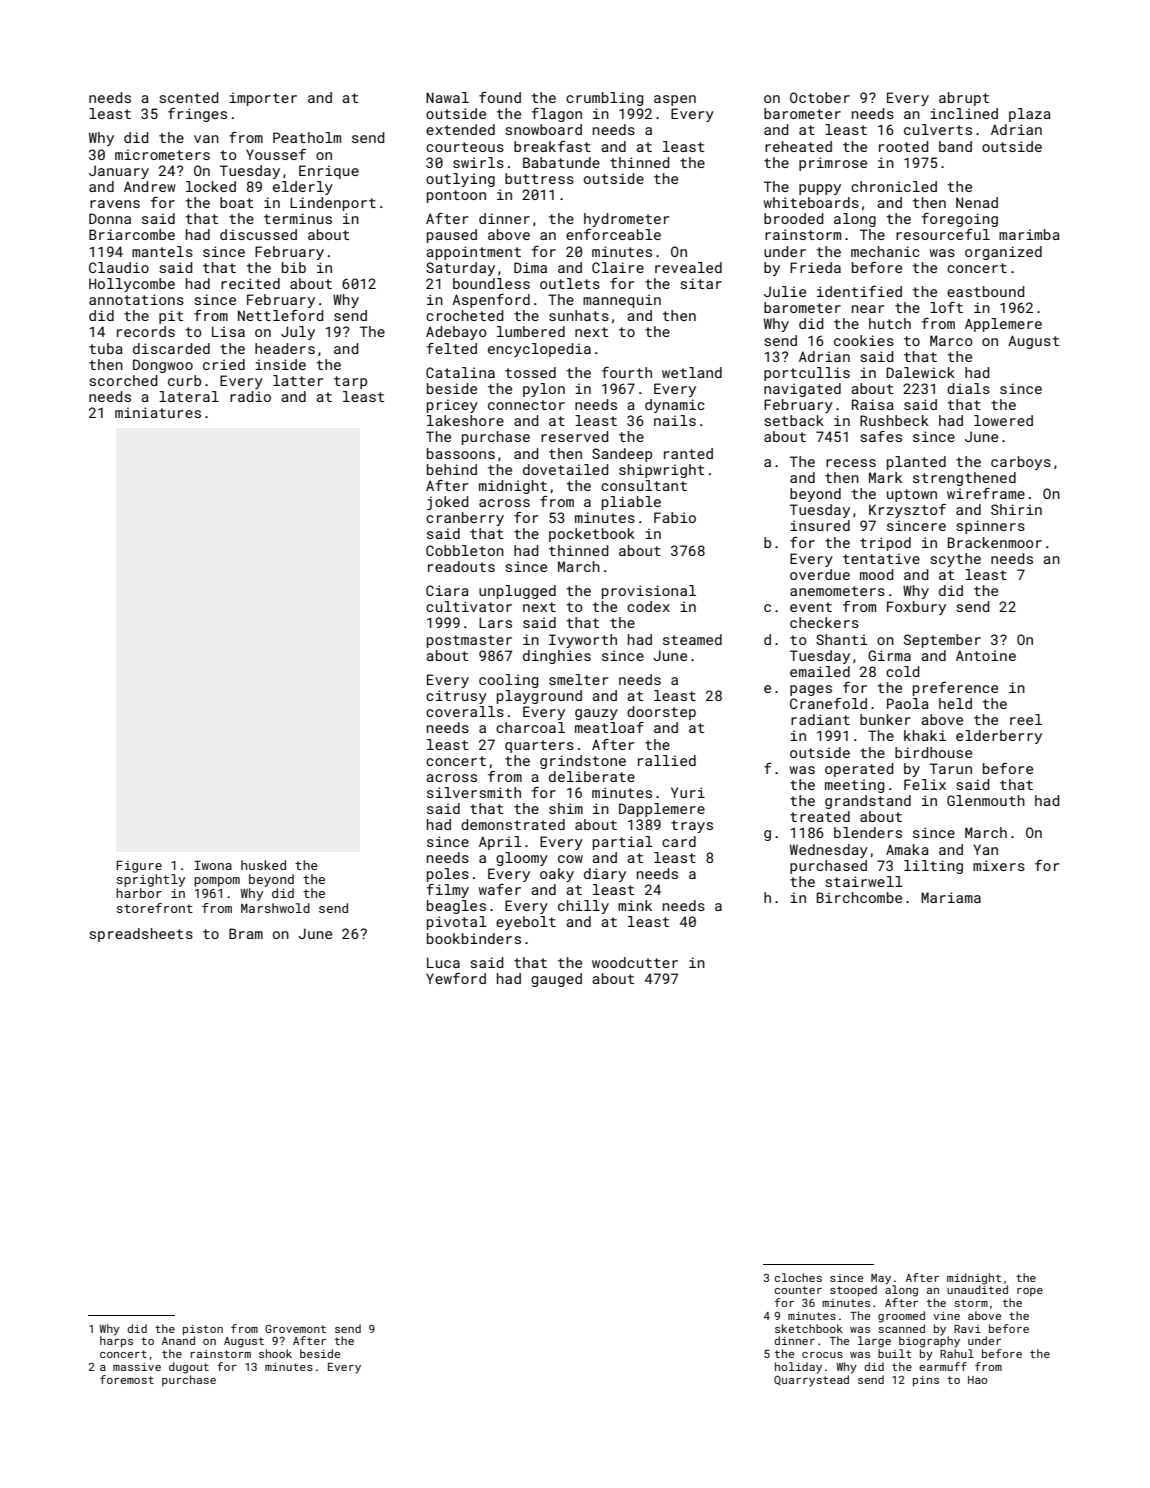 The image size is (1150, 1488). I want to click on puppy, so click(820, 189).
